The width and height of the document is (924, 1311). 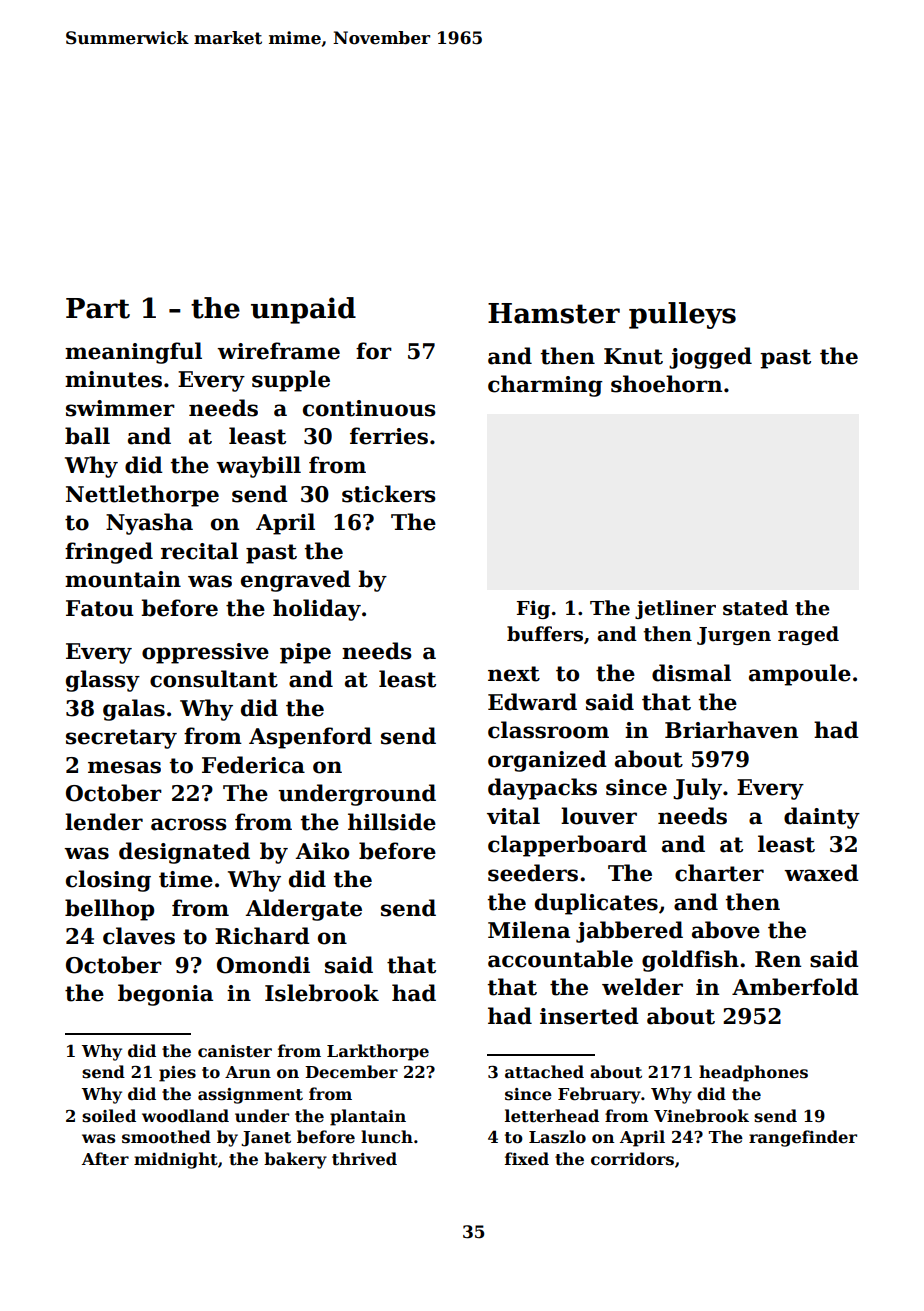 What do you see at coordinates (296, 581) in the document?
I see `engraved` at bounding box center [296, 581].
